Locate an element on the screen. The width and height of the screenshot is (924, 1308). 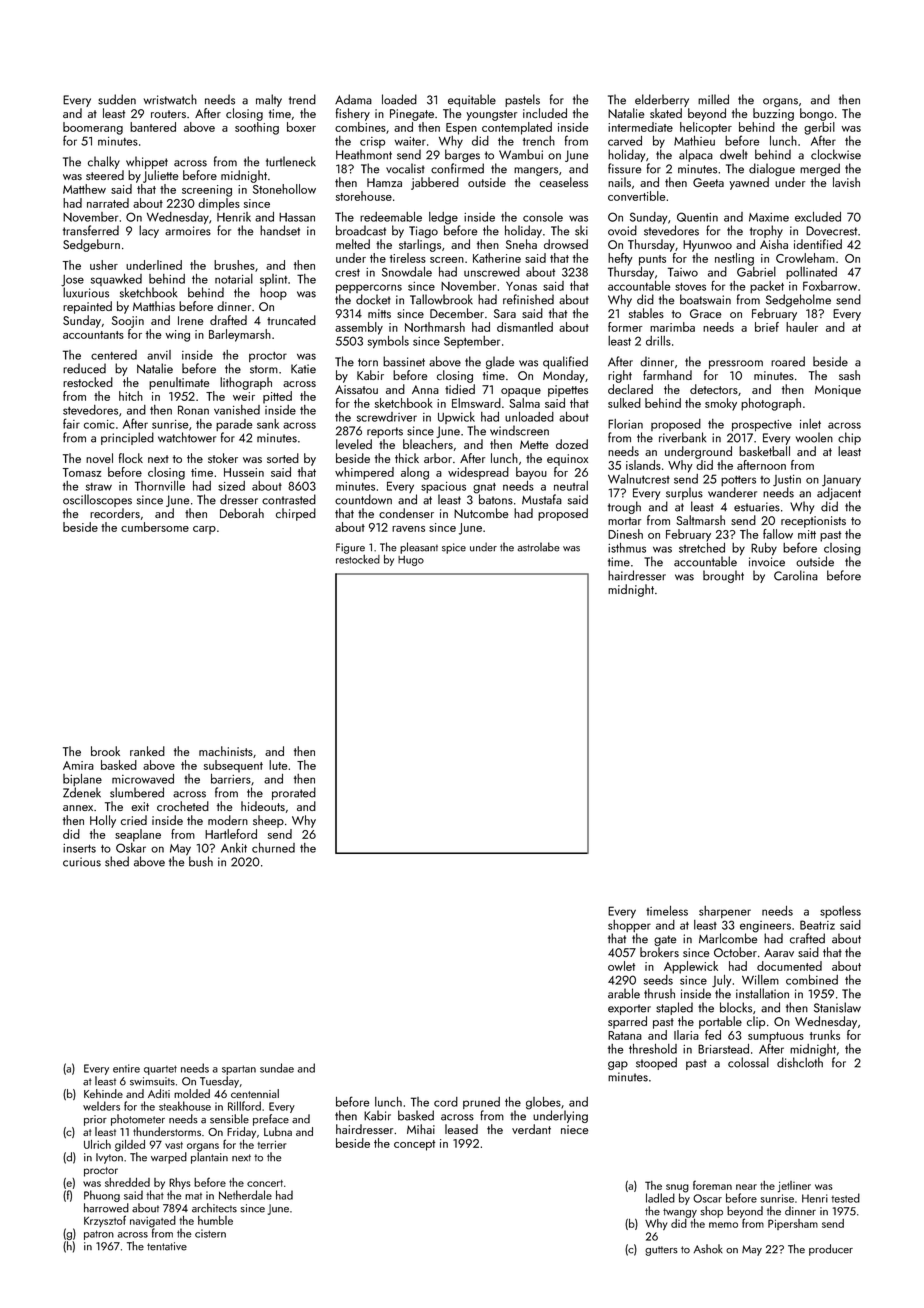
churned is located at coordinates (273, 848).
